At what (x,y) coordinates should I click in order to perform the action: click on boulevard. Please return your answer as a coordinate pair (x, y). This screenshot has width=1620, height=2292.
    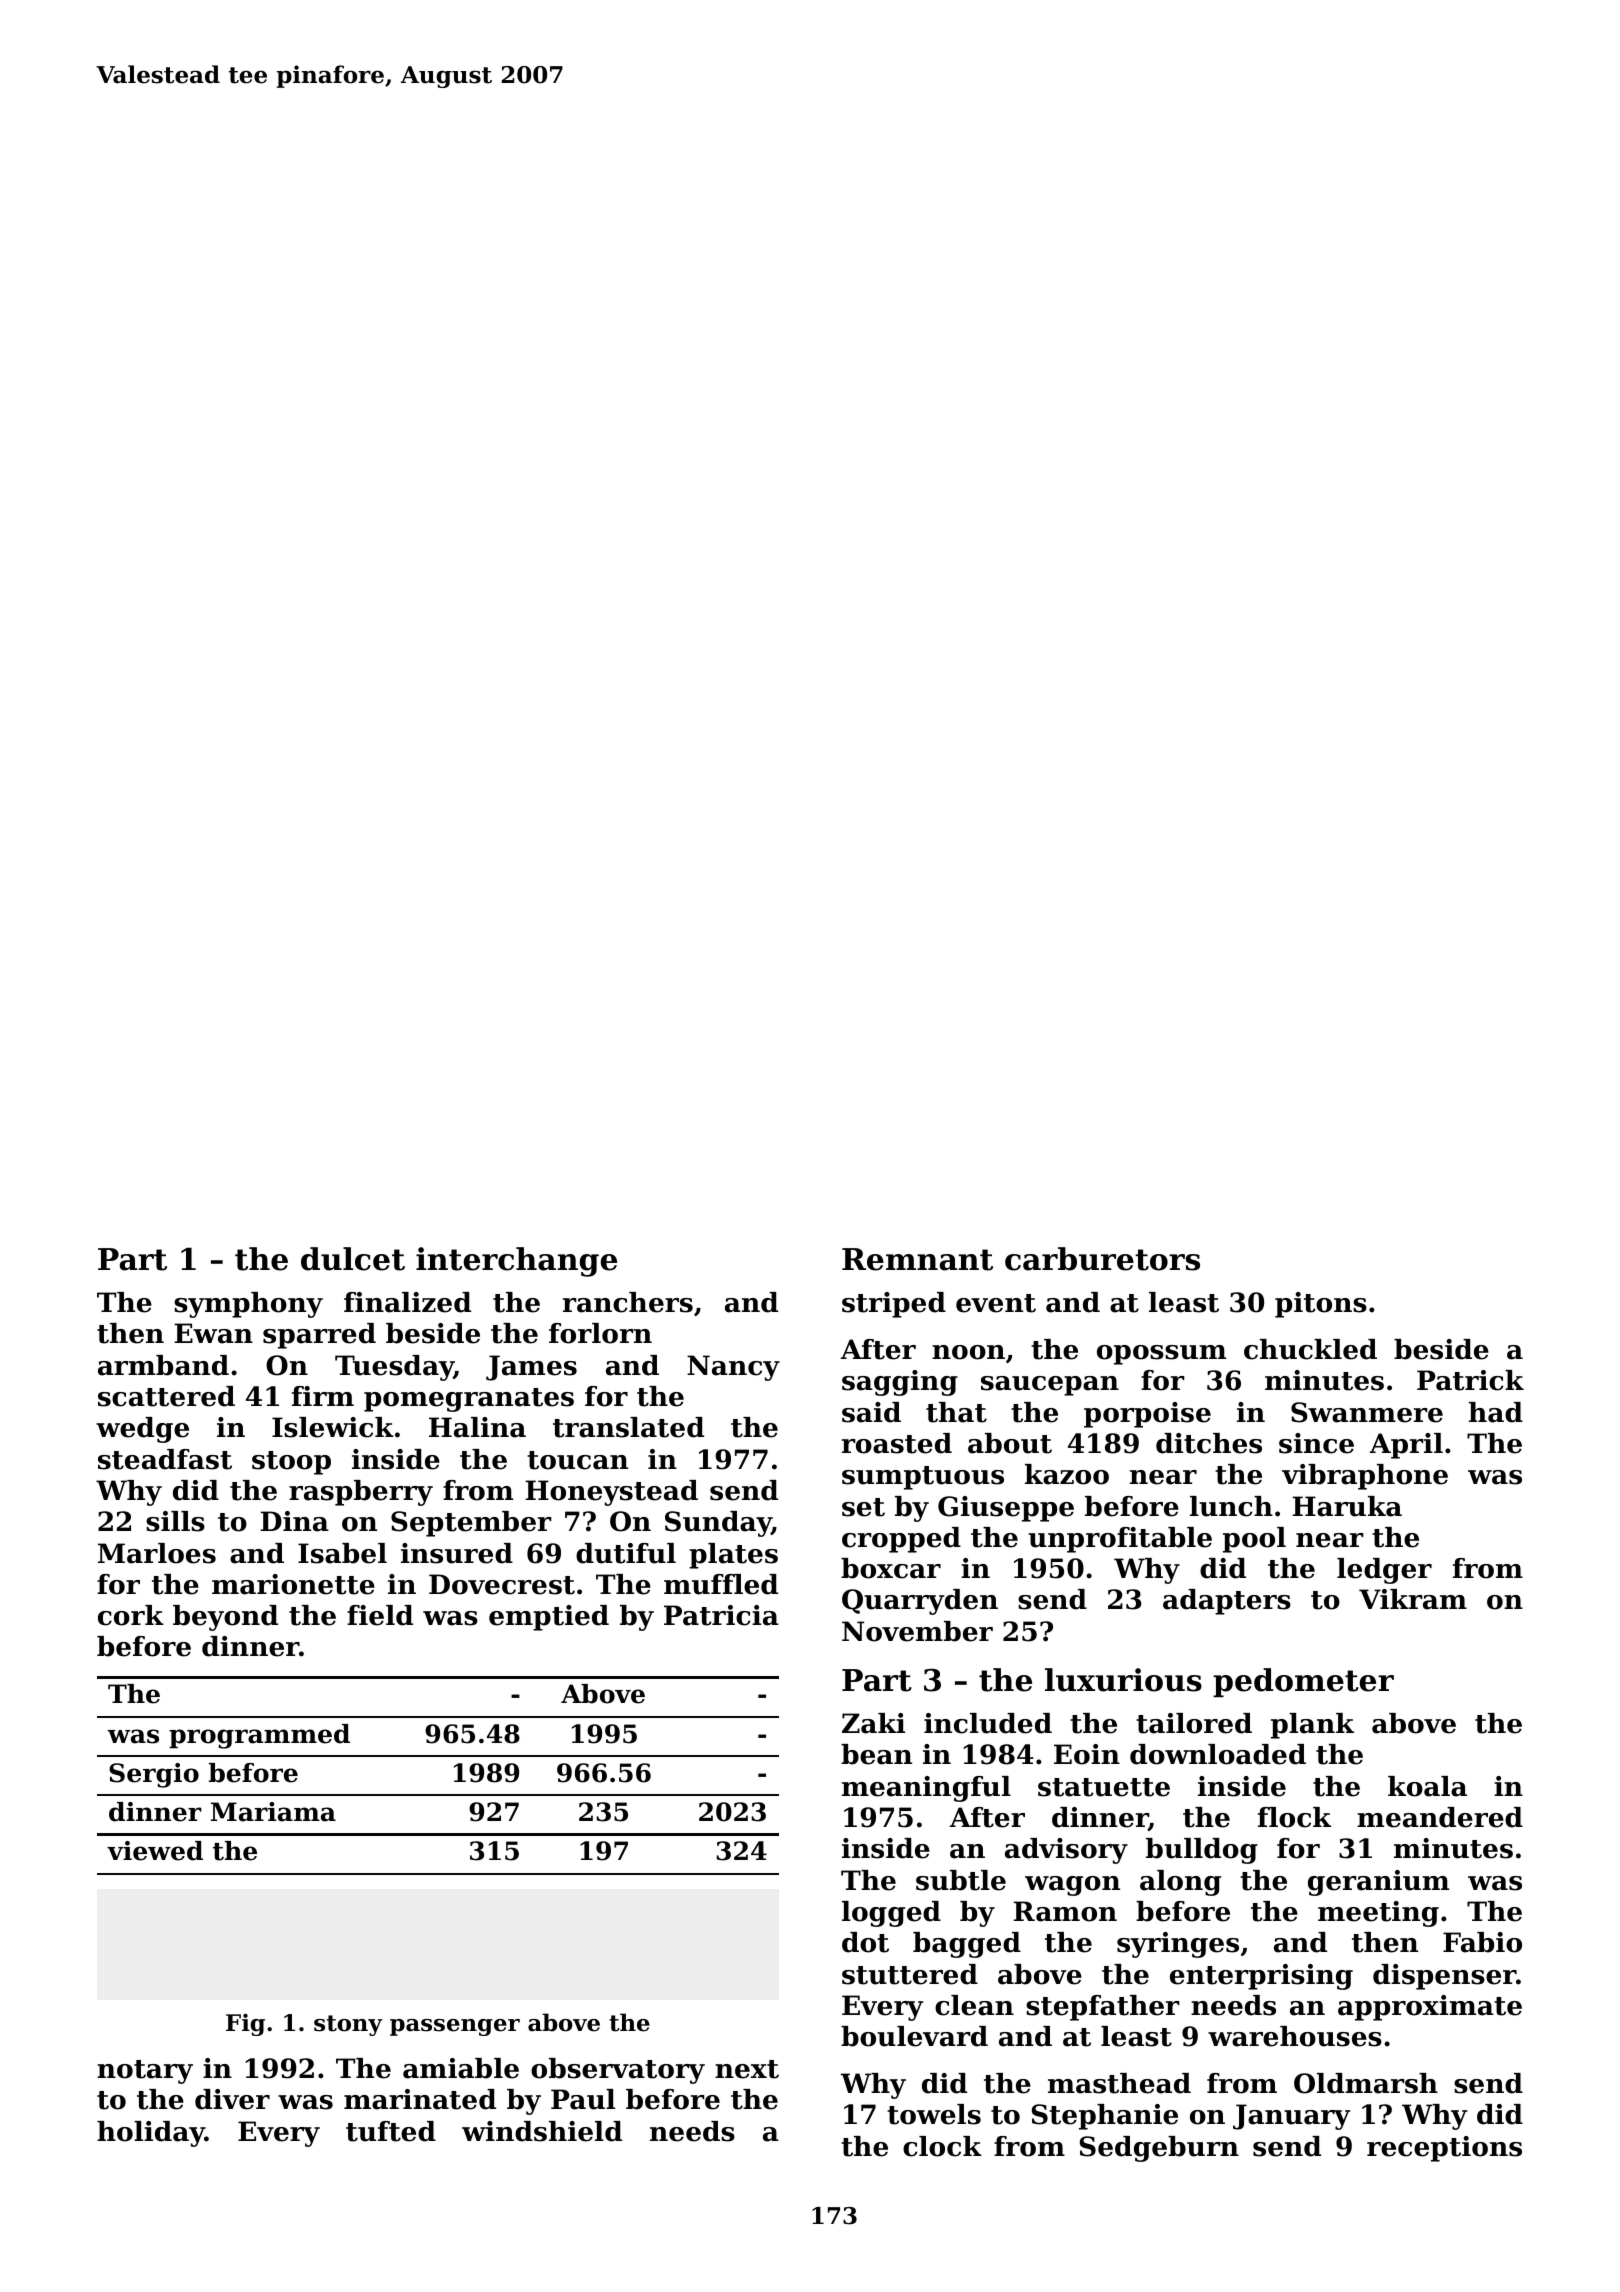
    Looking at the image, I should click on (914, 2036).
